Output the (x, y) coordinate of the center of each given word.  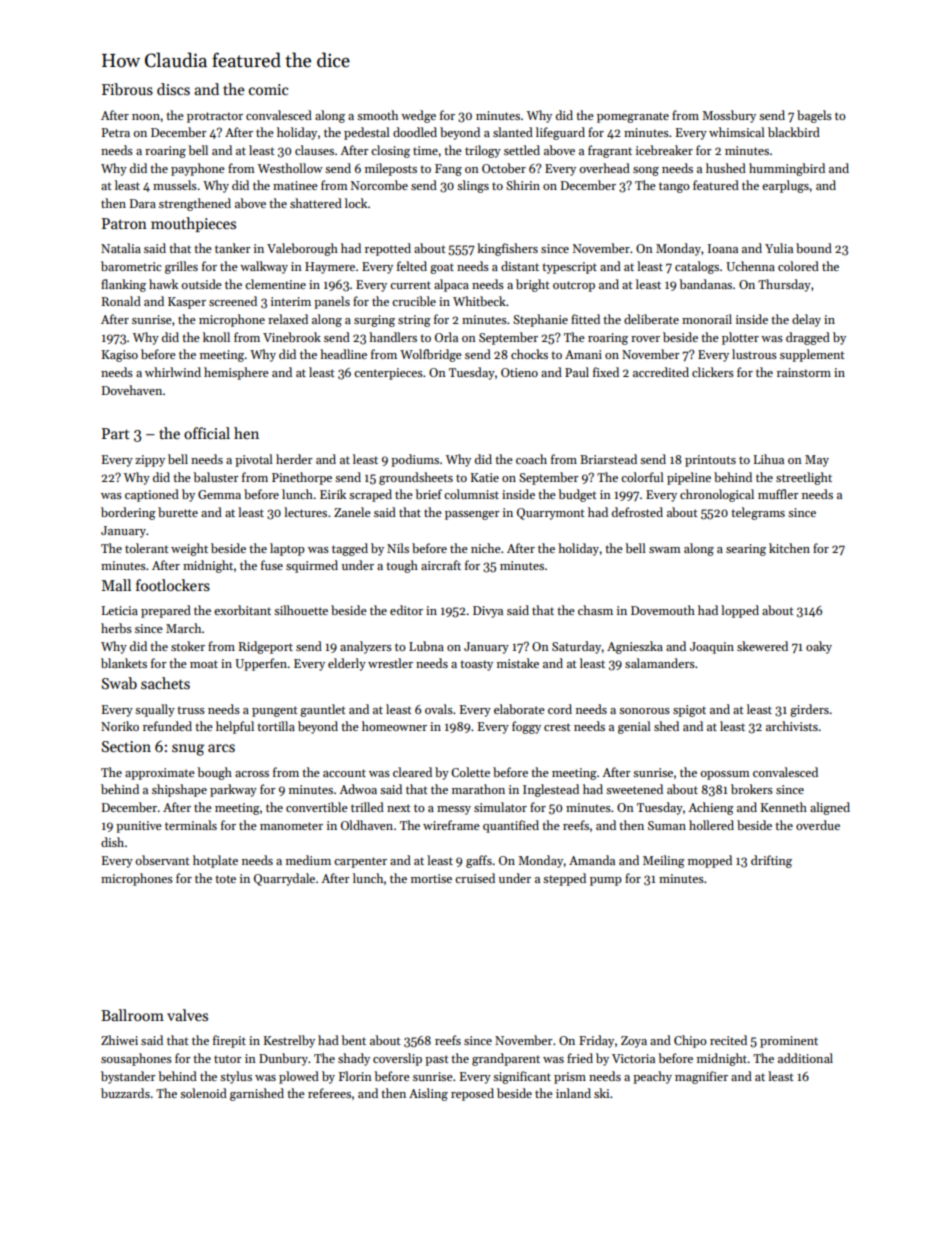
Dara (143, 203)
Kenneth (784, 807)
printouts (710, 461)
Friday (596, 1041)
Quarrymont (551, 514)
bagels (814, 116)
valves (187, 1015)
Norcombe (379, 185)
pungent (275, 711)
